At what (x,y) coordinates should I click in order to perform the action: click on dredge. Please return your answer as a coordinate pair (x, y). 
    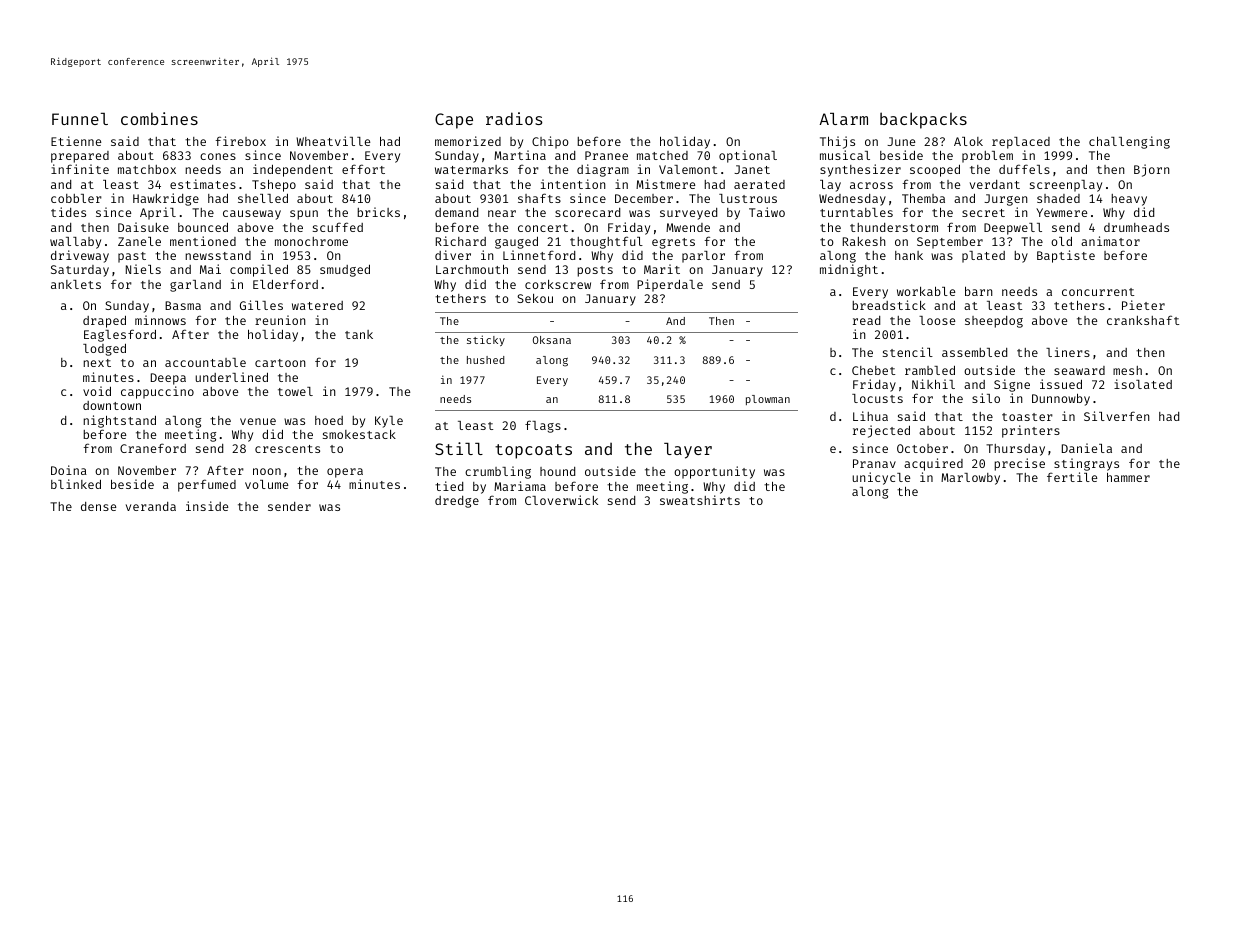
    Looking at the image, I should click on (457, 502).
